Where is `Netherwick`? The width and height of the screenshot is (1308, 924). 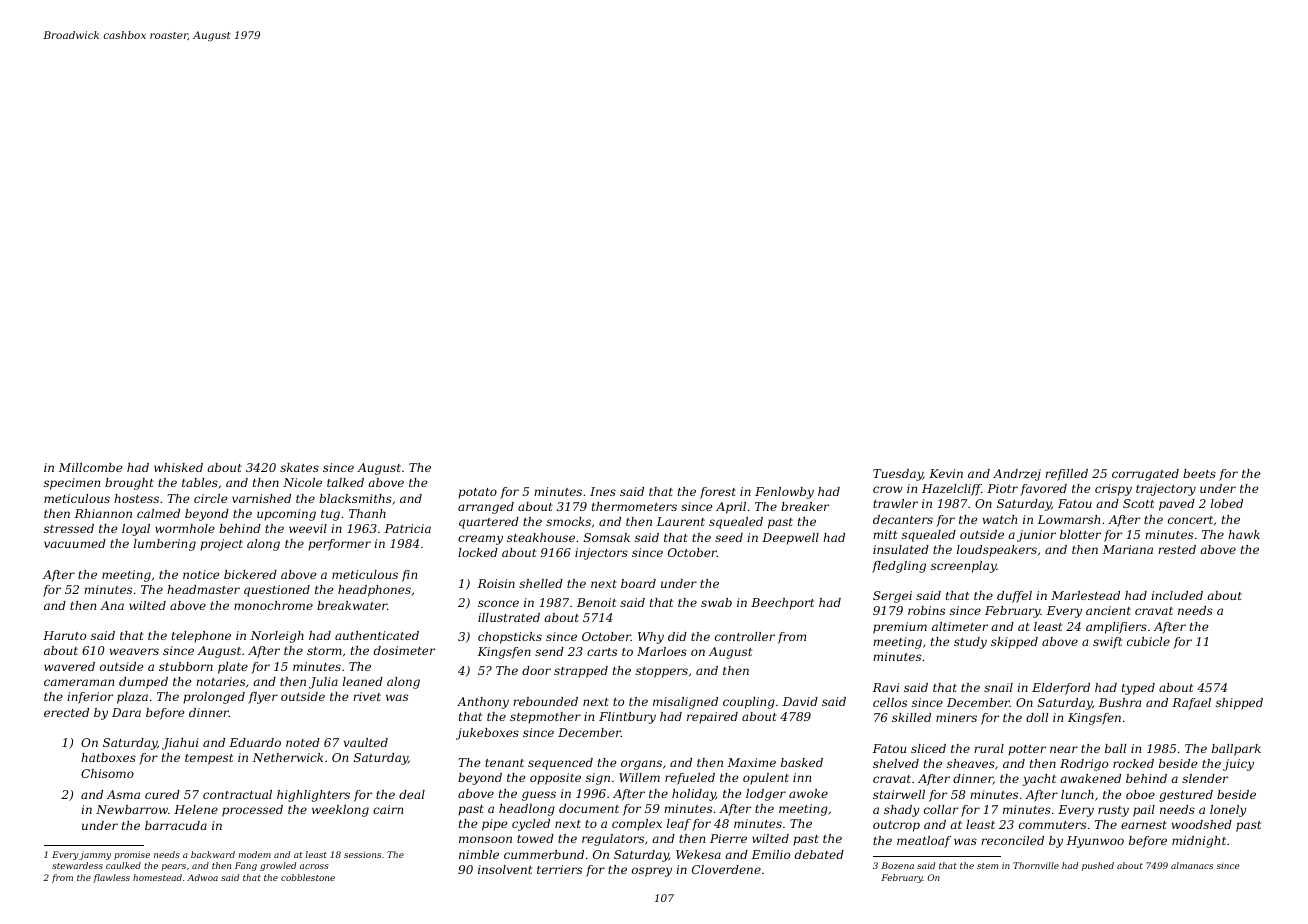 Netherwick is located at coordinates (287, 757).
